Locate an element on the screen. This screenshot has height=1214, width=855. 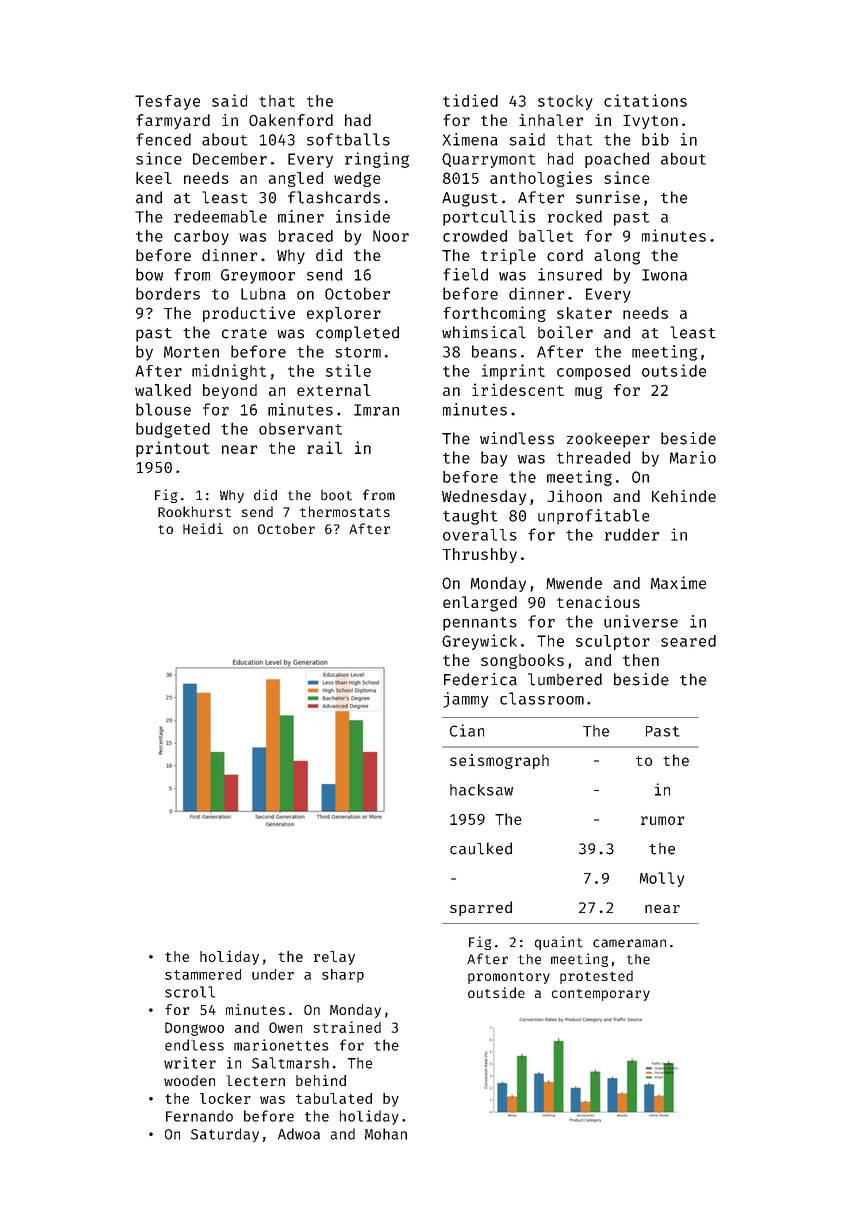
songbooks is located at coordinates (522, 661).
